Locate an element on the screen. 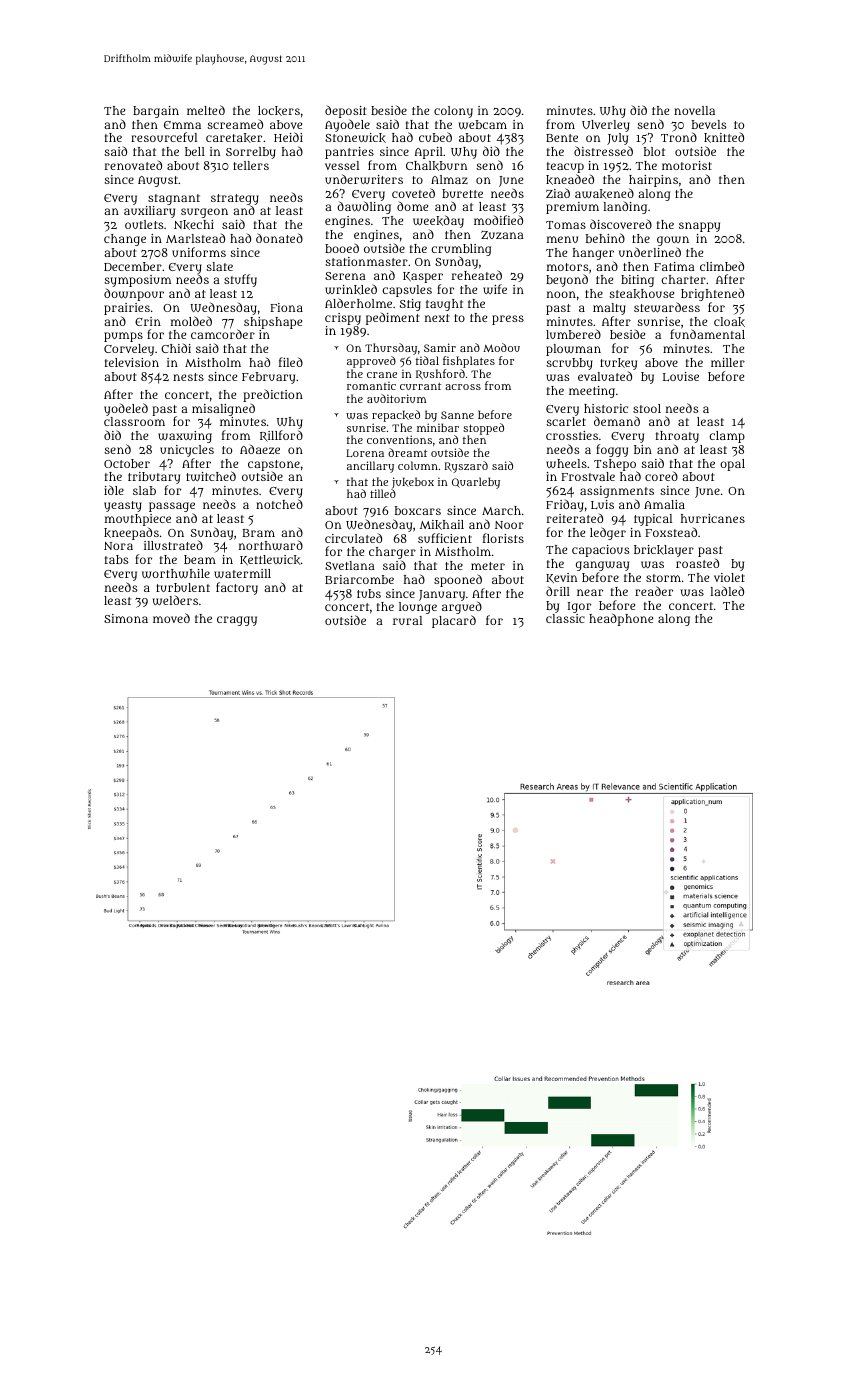 Image resolution: width=849 pixels, height=1400 pixels. webcam is located at coordinates (483, 124).
